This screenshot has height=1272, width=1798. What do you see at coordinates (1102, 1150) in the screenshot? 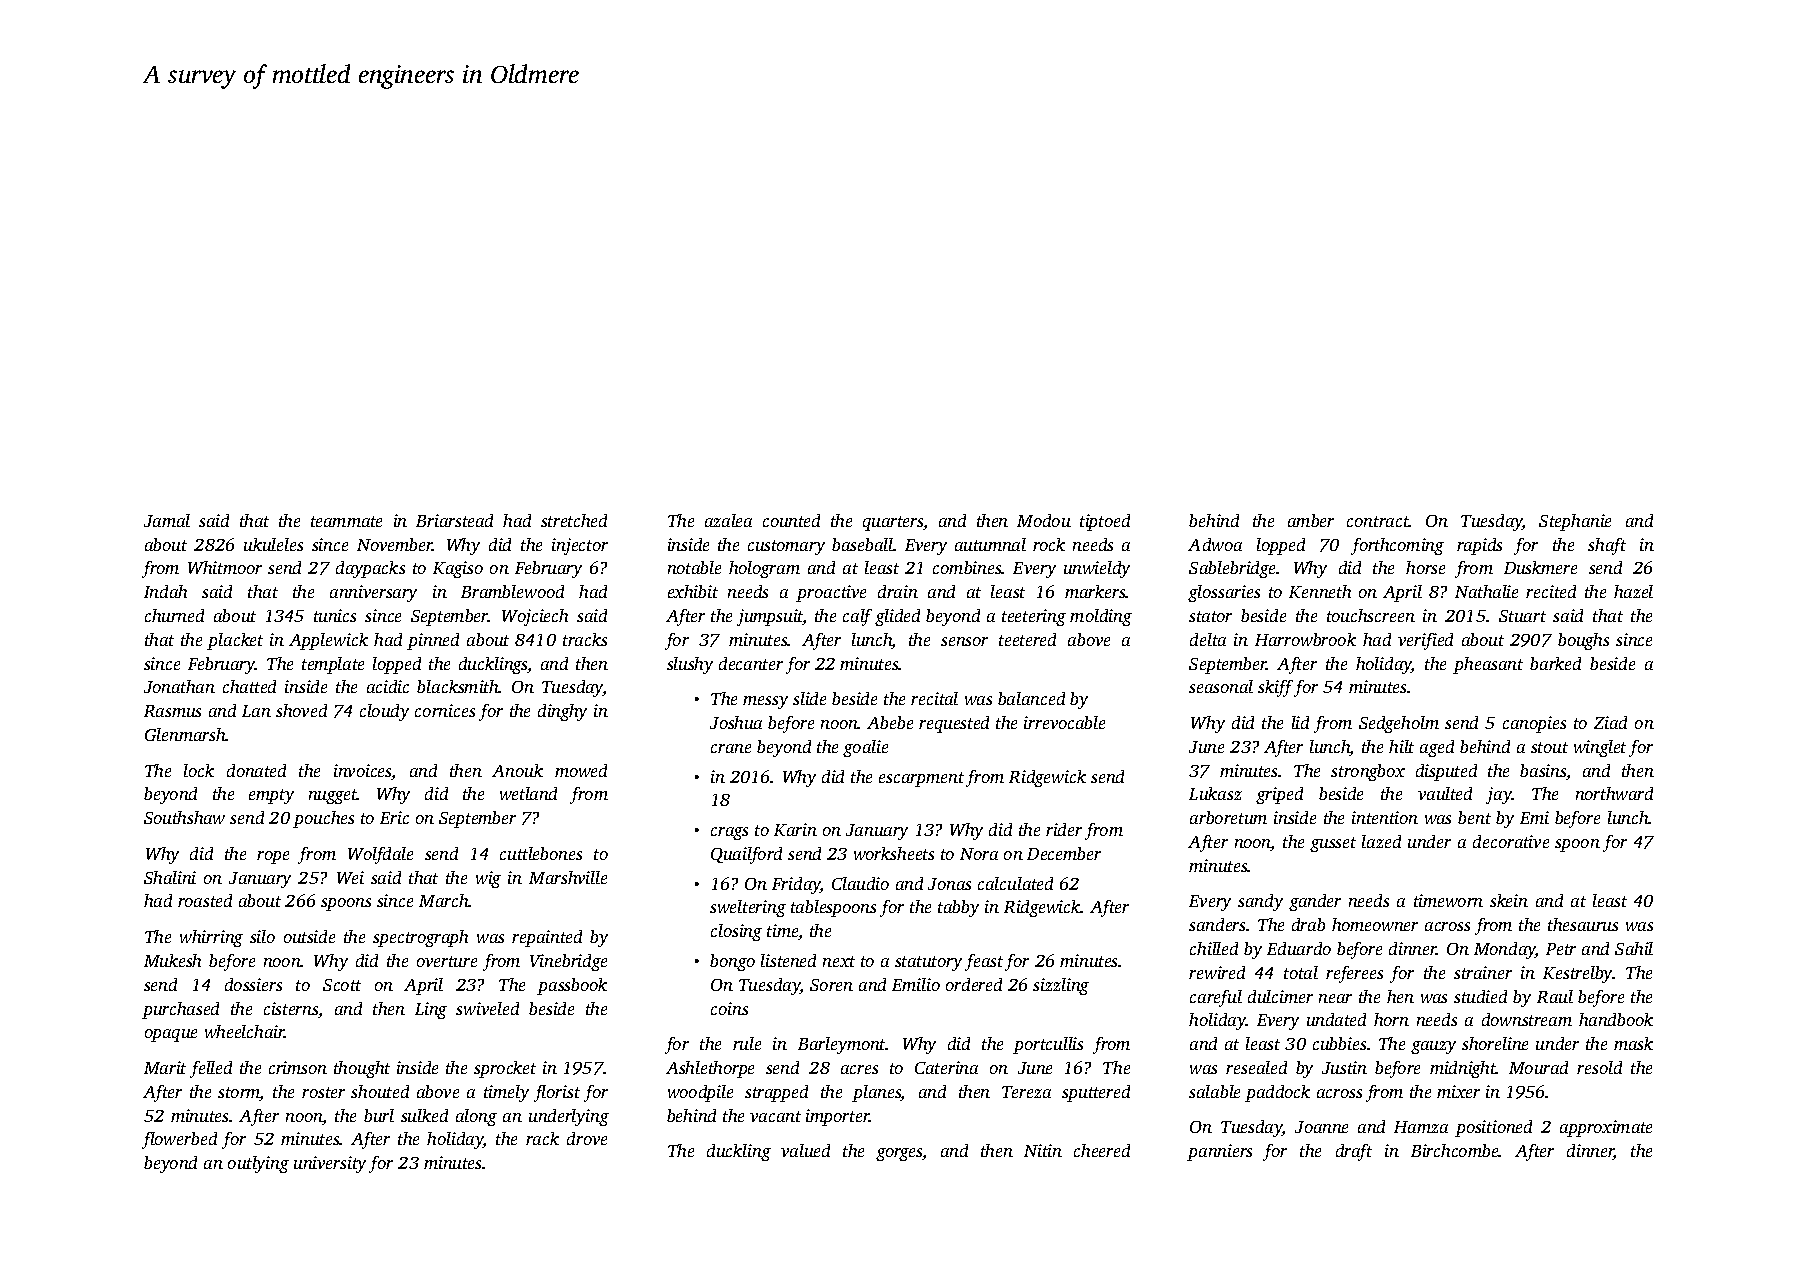
I see `cheered` at bounding box center [1102, 1150].
